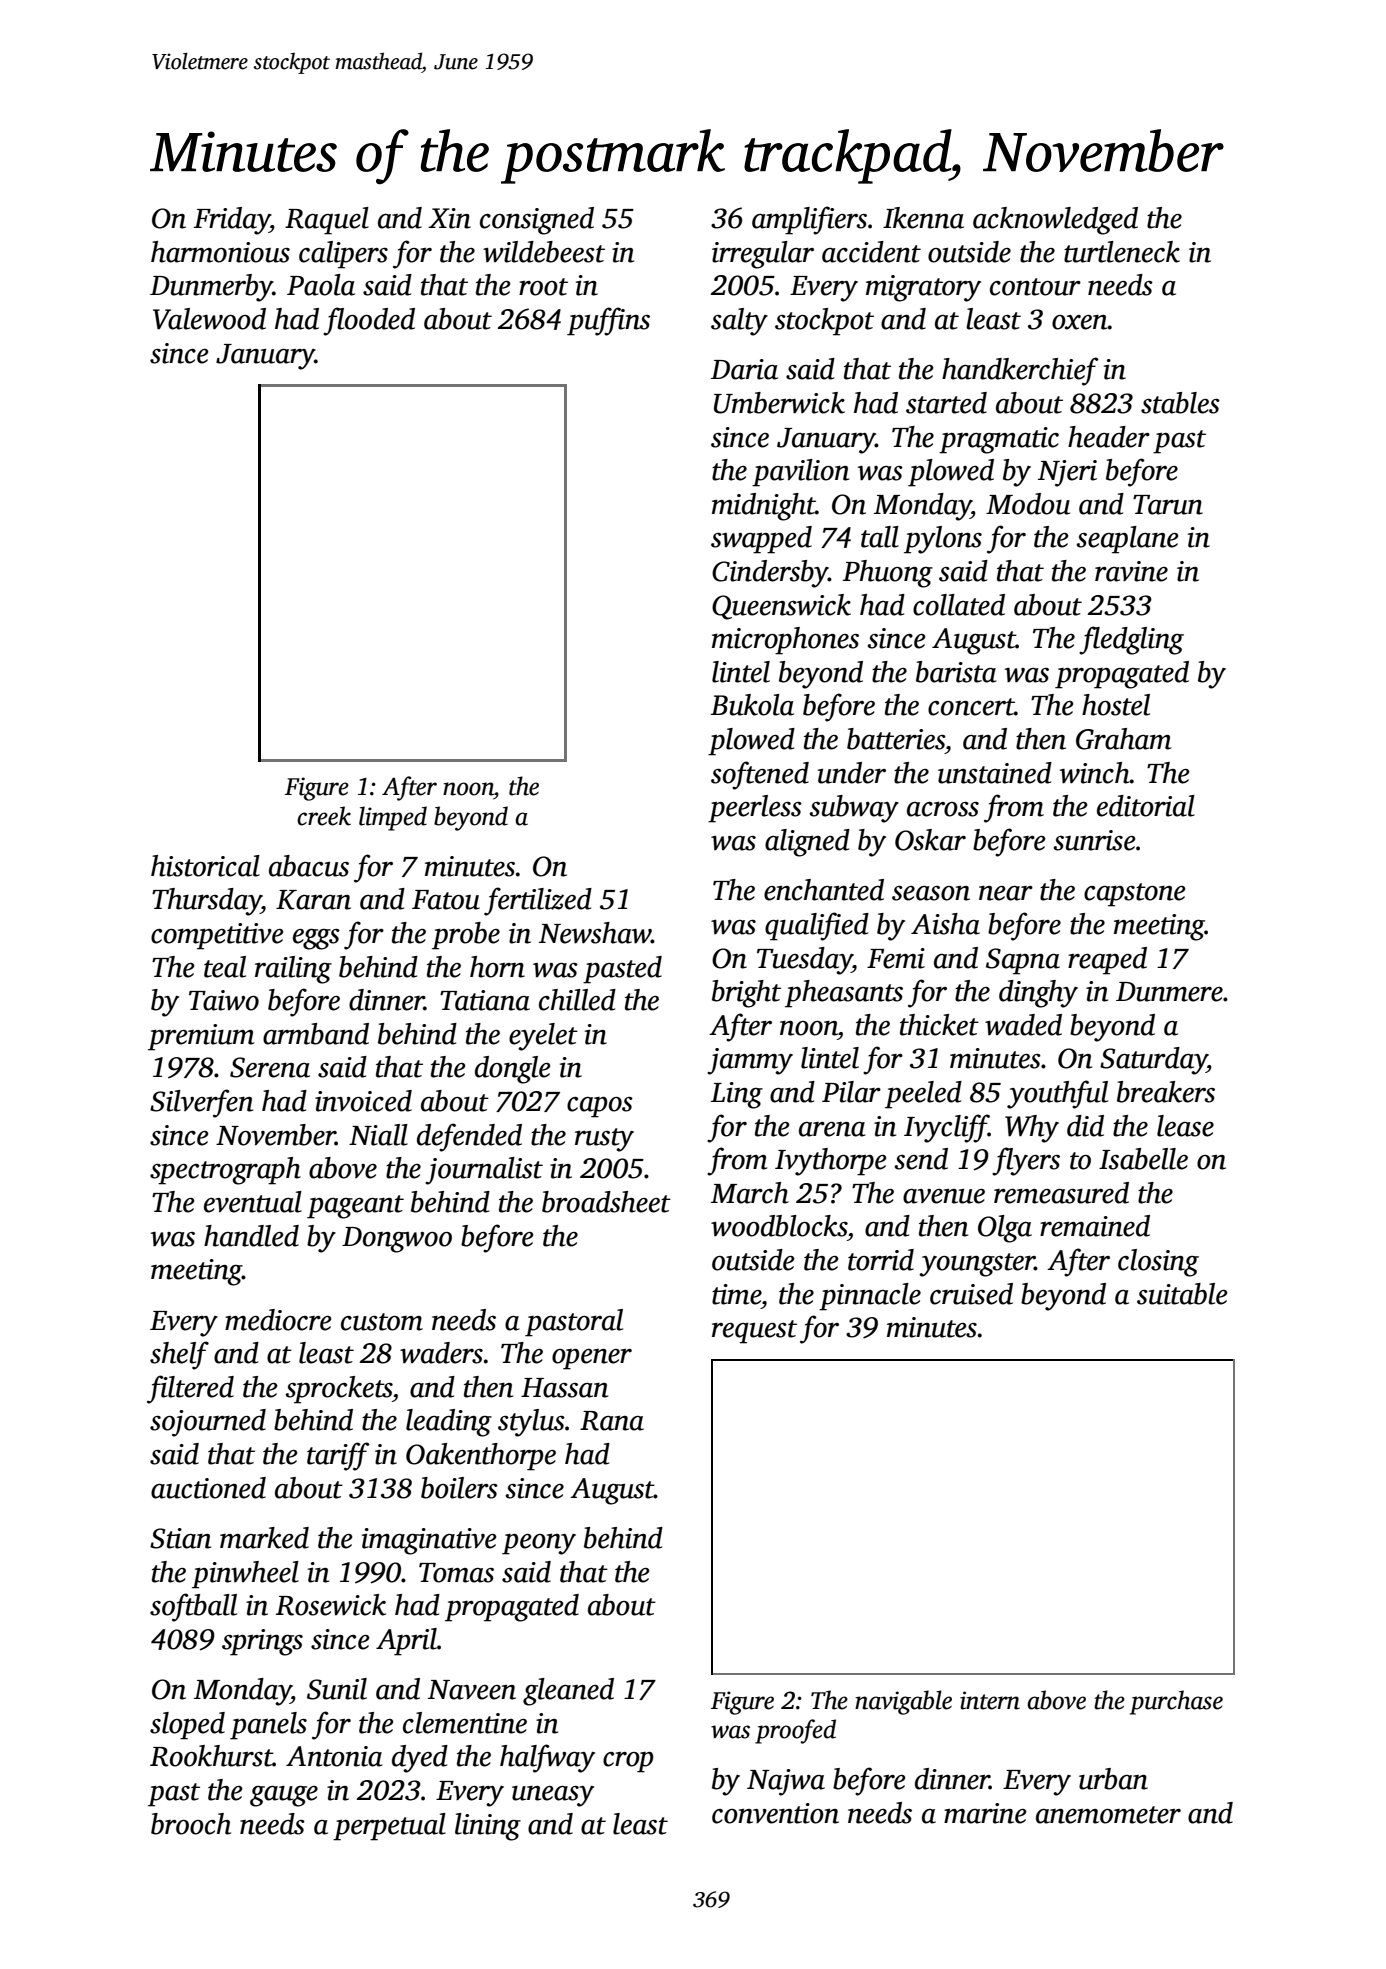 Image resolution: width=1386 pixels, height=1969 pixels. Describe the element at coordinates (764, 507) in the screenshot. I see `midnight` at that location.
